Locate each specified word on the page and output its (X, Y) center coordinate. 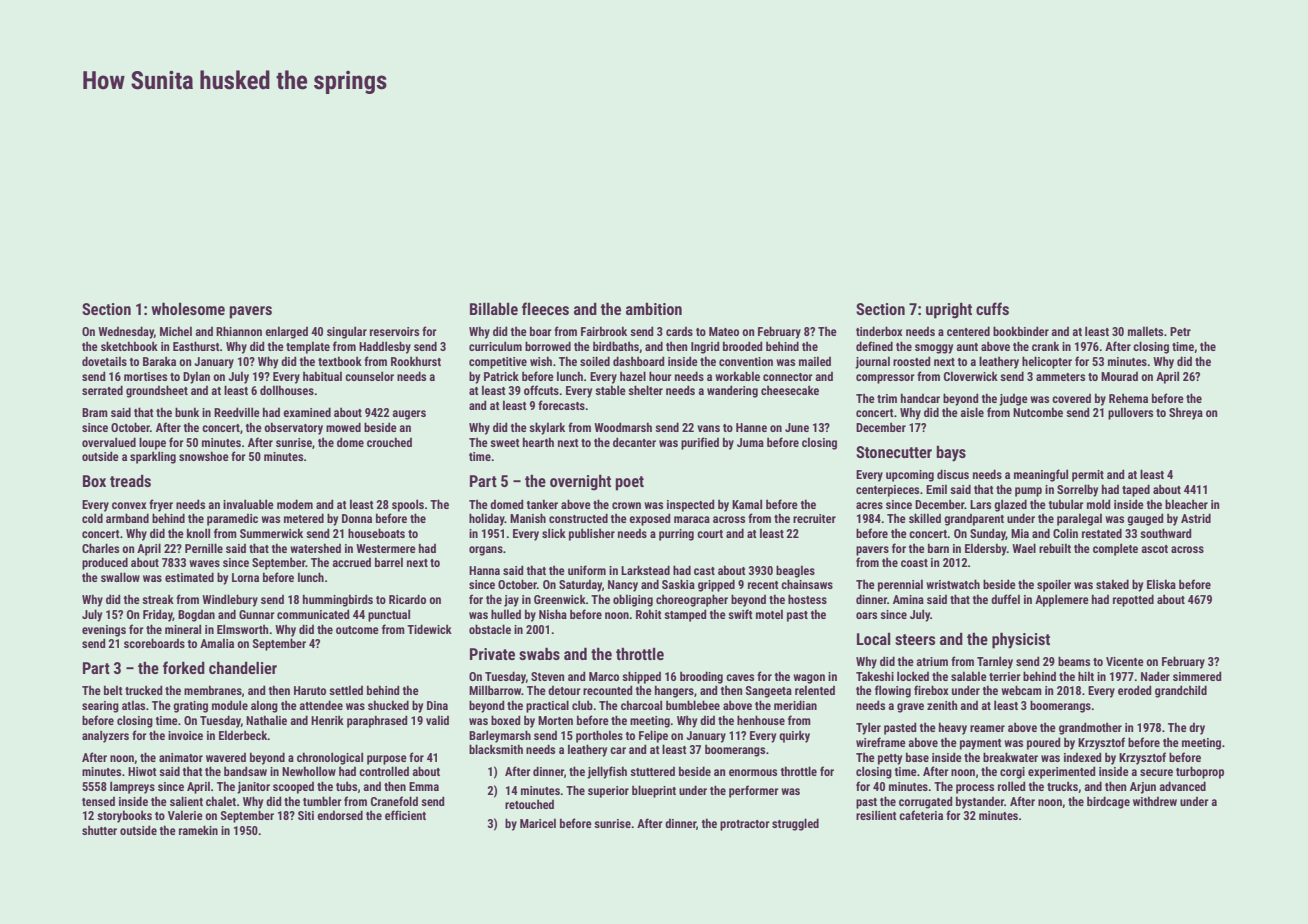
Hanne (751, 427)
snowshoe (204, 456)
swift (740, 614)
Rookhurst (416, 361)
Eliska (1161, 584)
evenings (104, 631)
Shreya (1186, 413)
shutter (99, 830)
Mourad (1119, 376)
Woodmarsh (623, 427)
